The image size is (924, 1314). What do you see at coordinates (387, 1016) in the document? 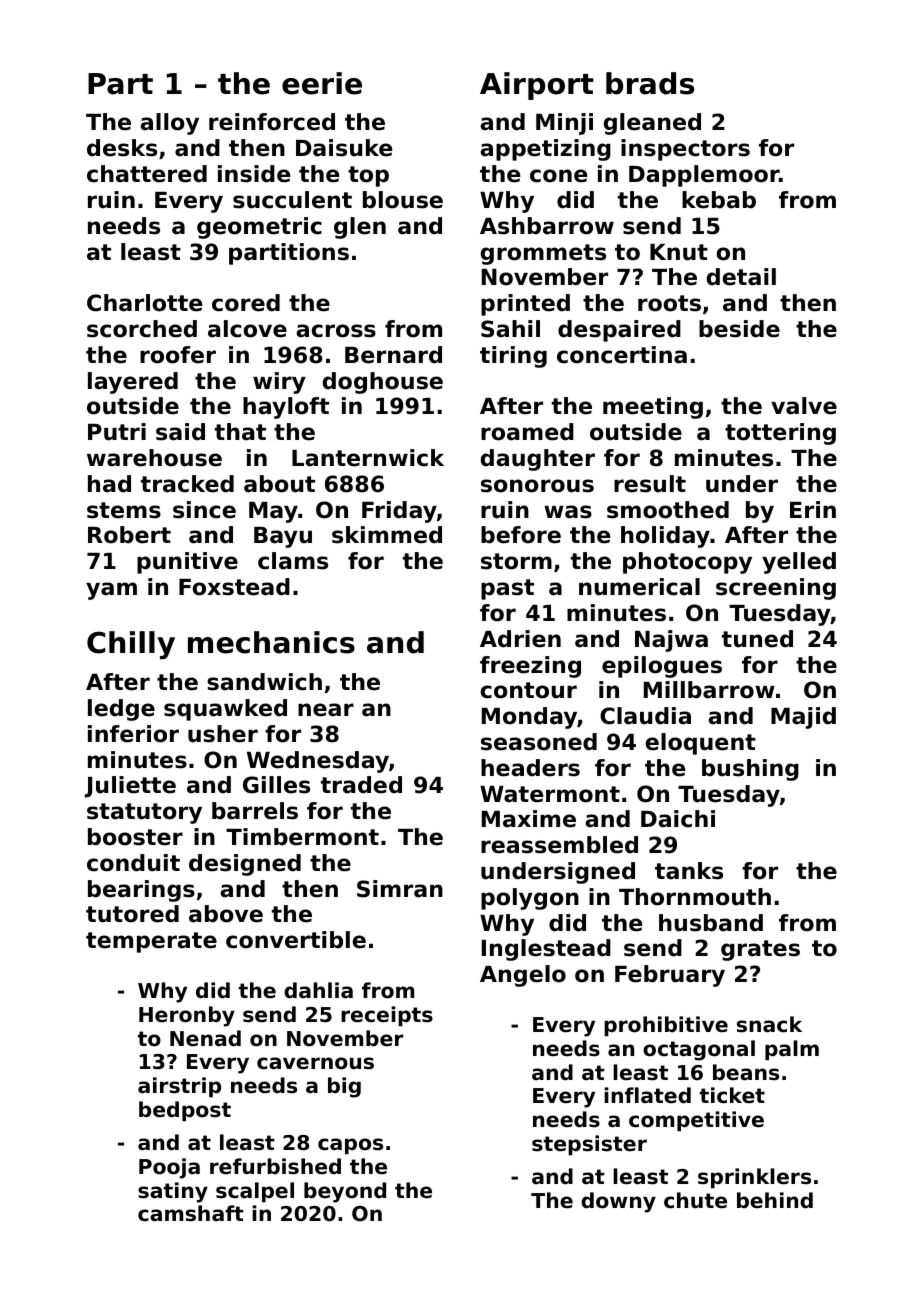
I see `receipts` at bounding box center [387, 1016].
